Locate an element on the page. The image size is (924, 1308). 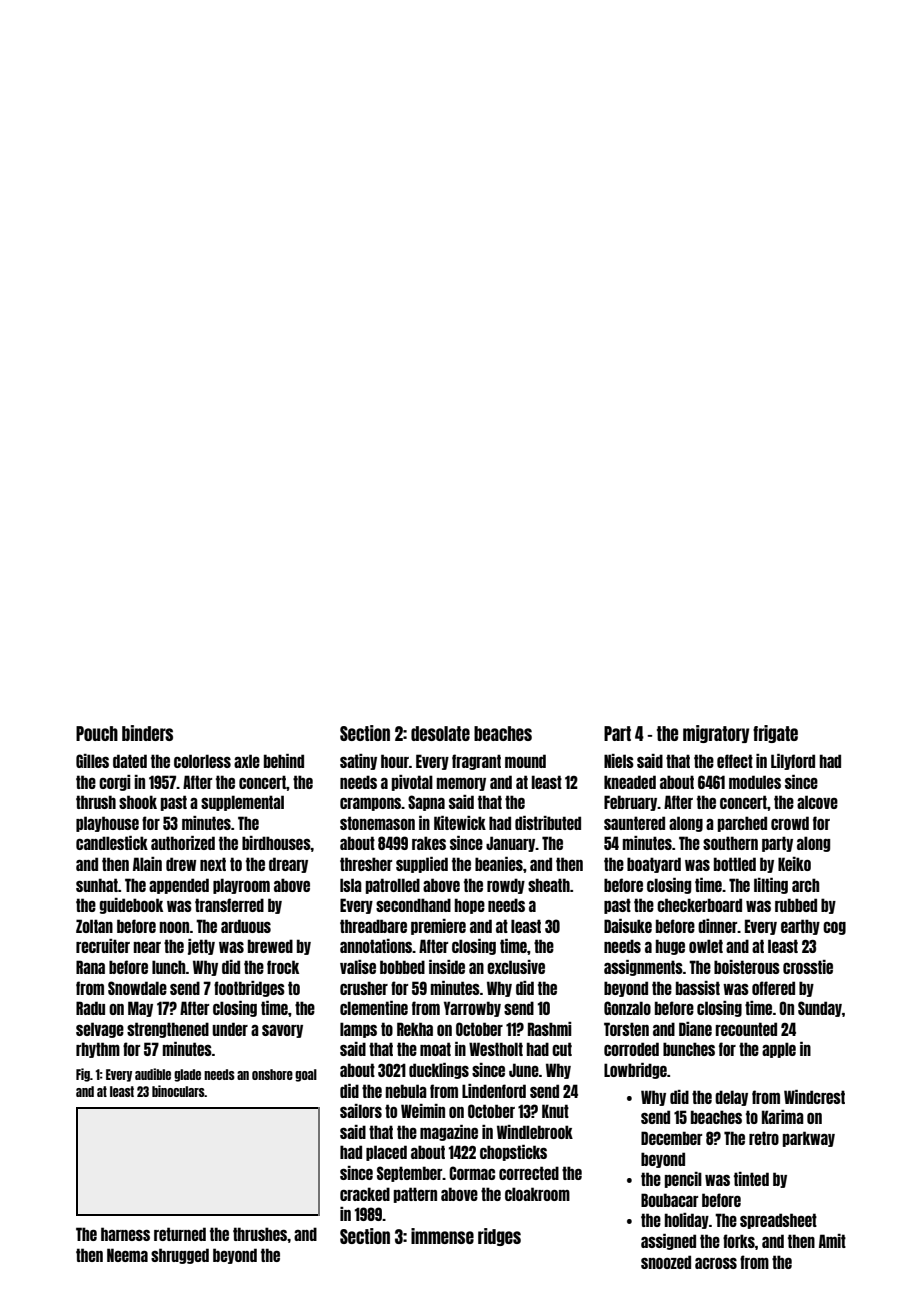
binders is located at coordinates (147, 733).
